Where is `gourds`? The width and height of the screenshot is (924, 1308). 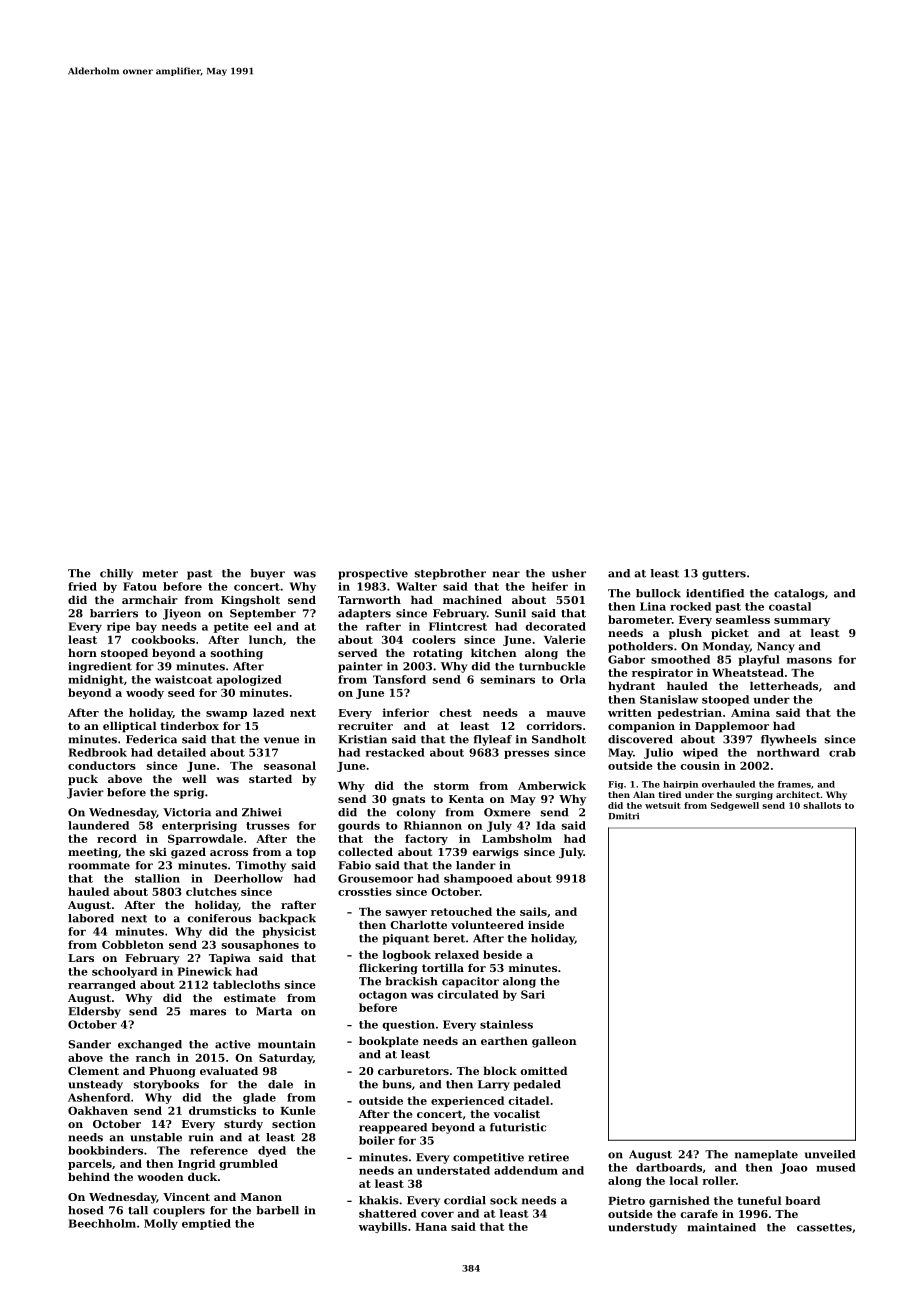
gourds is located at coordinates (359, 826).
